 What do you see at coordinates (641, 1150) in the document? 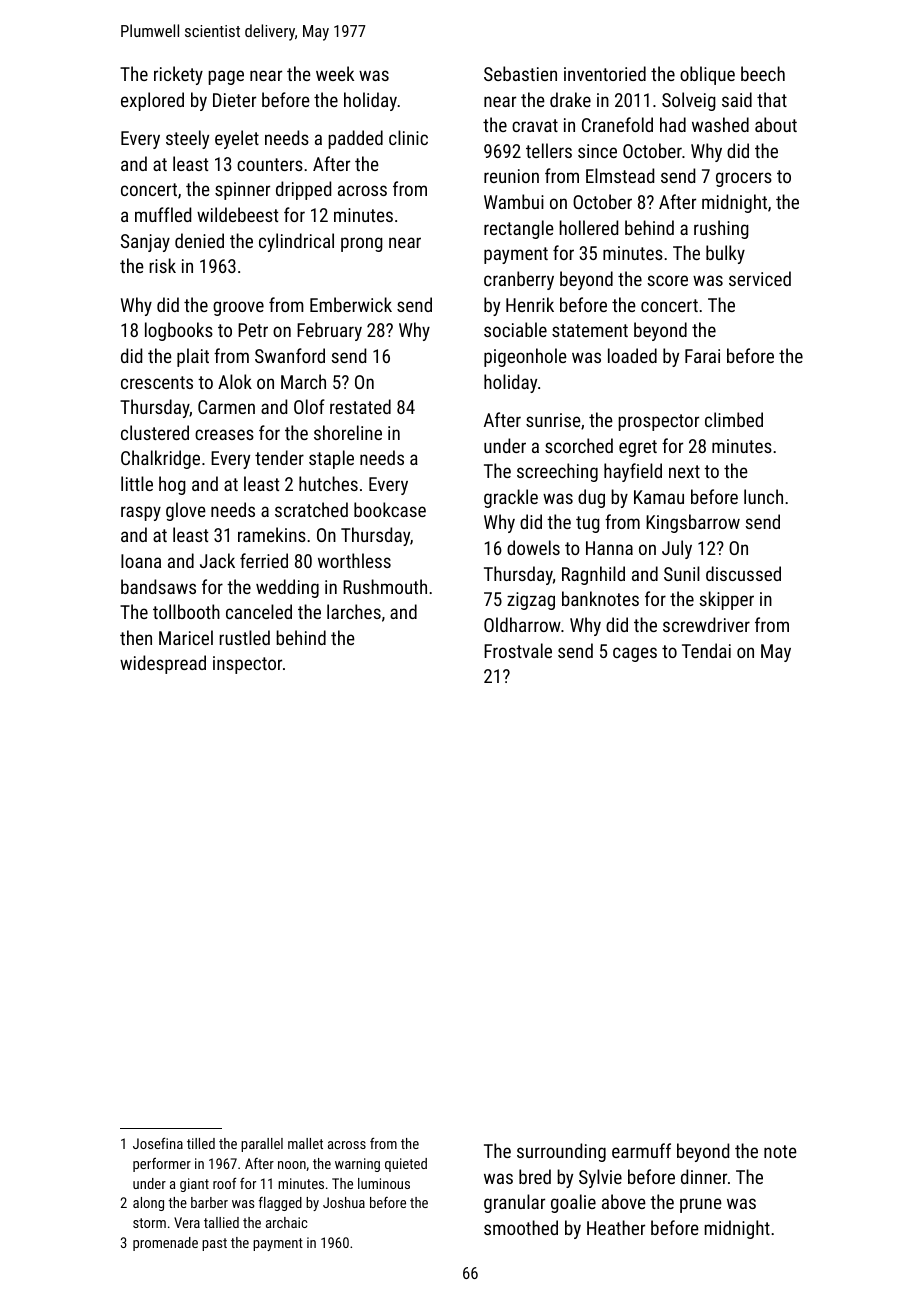
I see `earmuff` at bounding box center [641, 1150].
